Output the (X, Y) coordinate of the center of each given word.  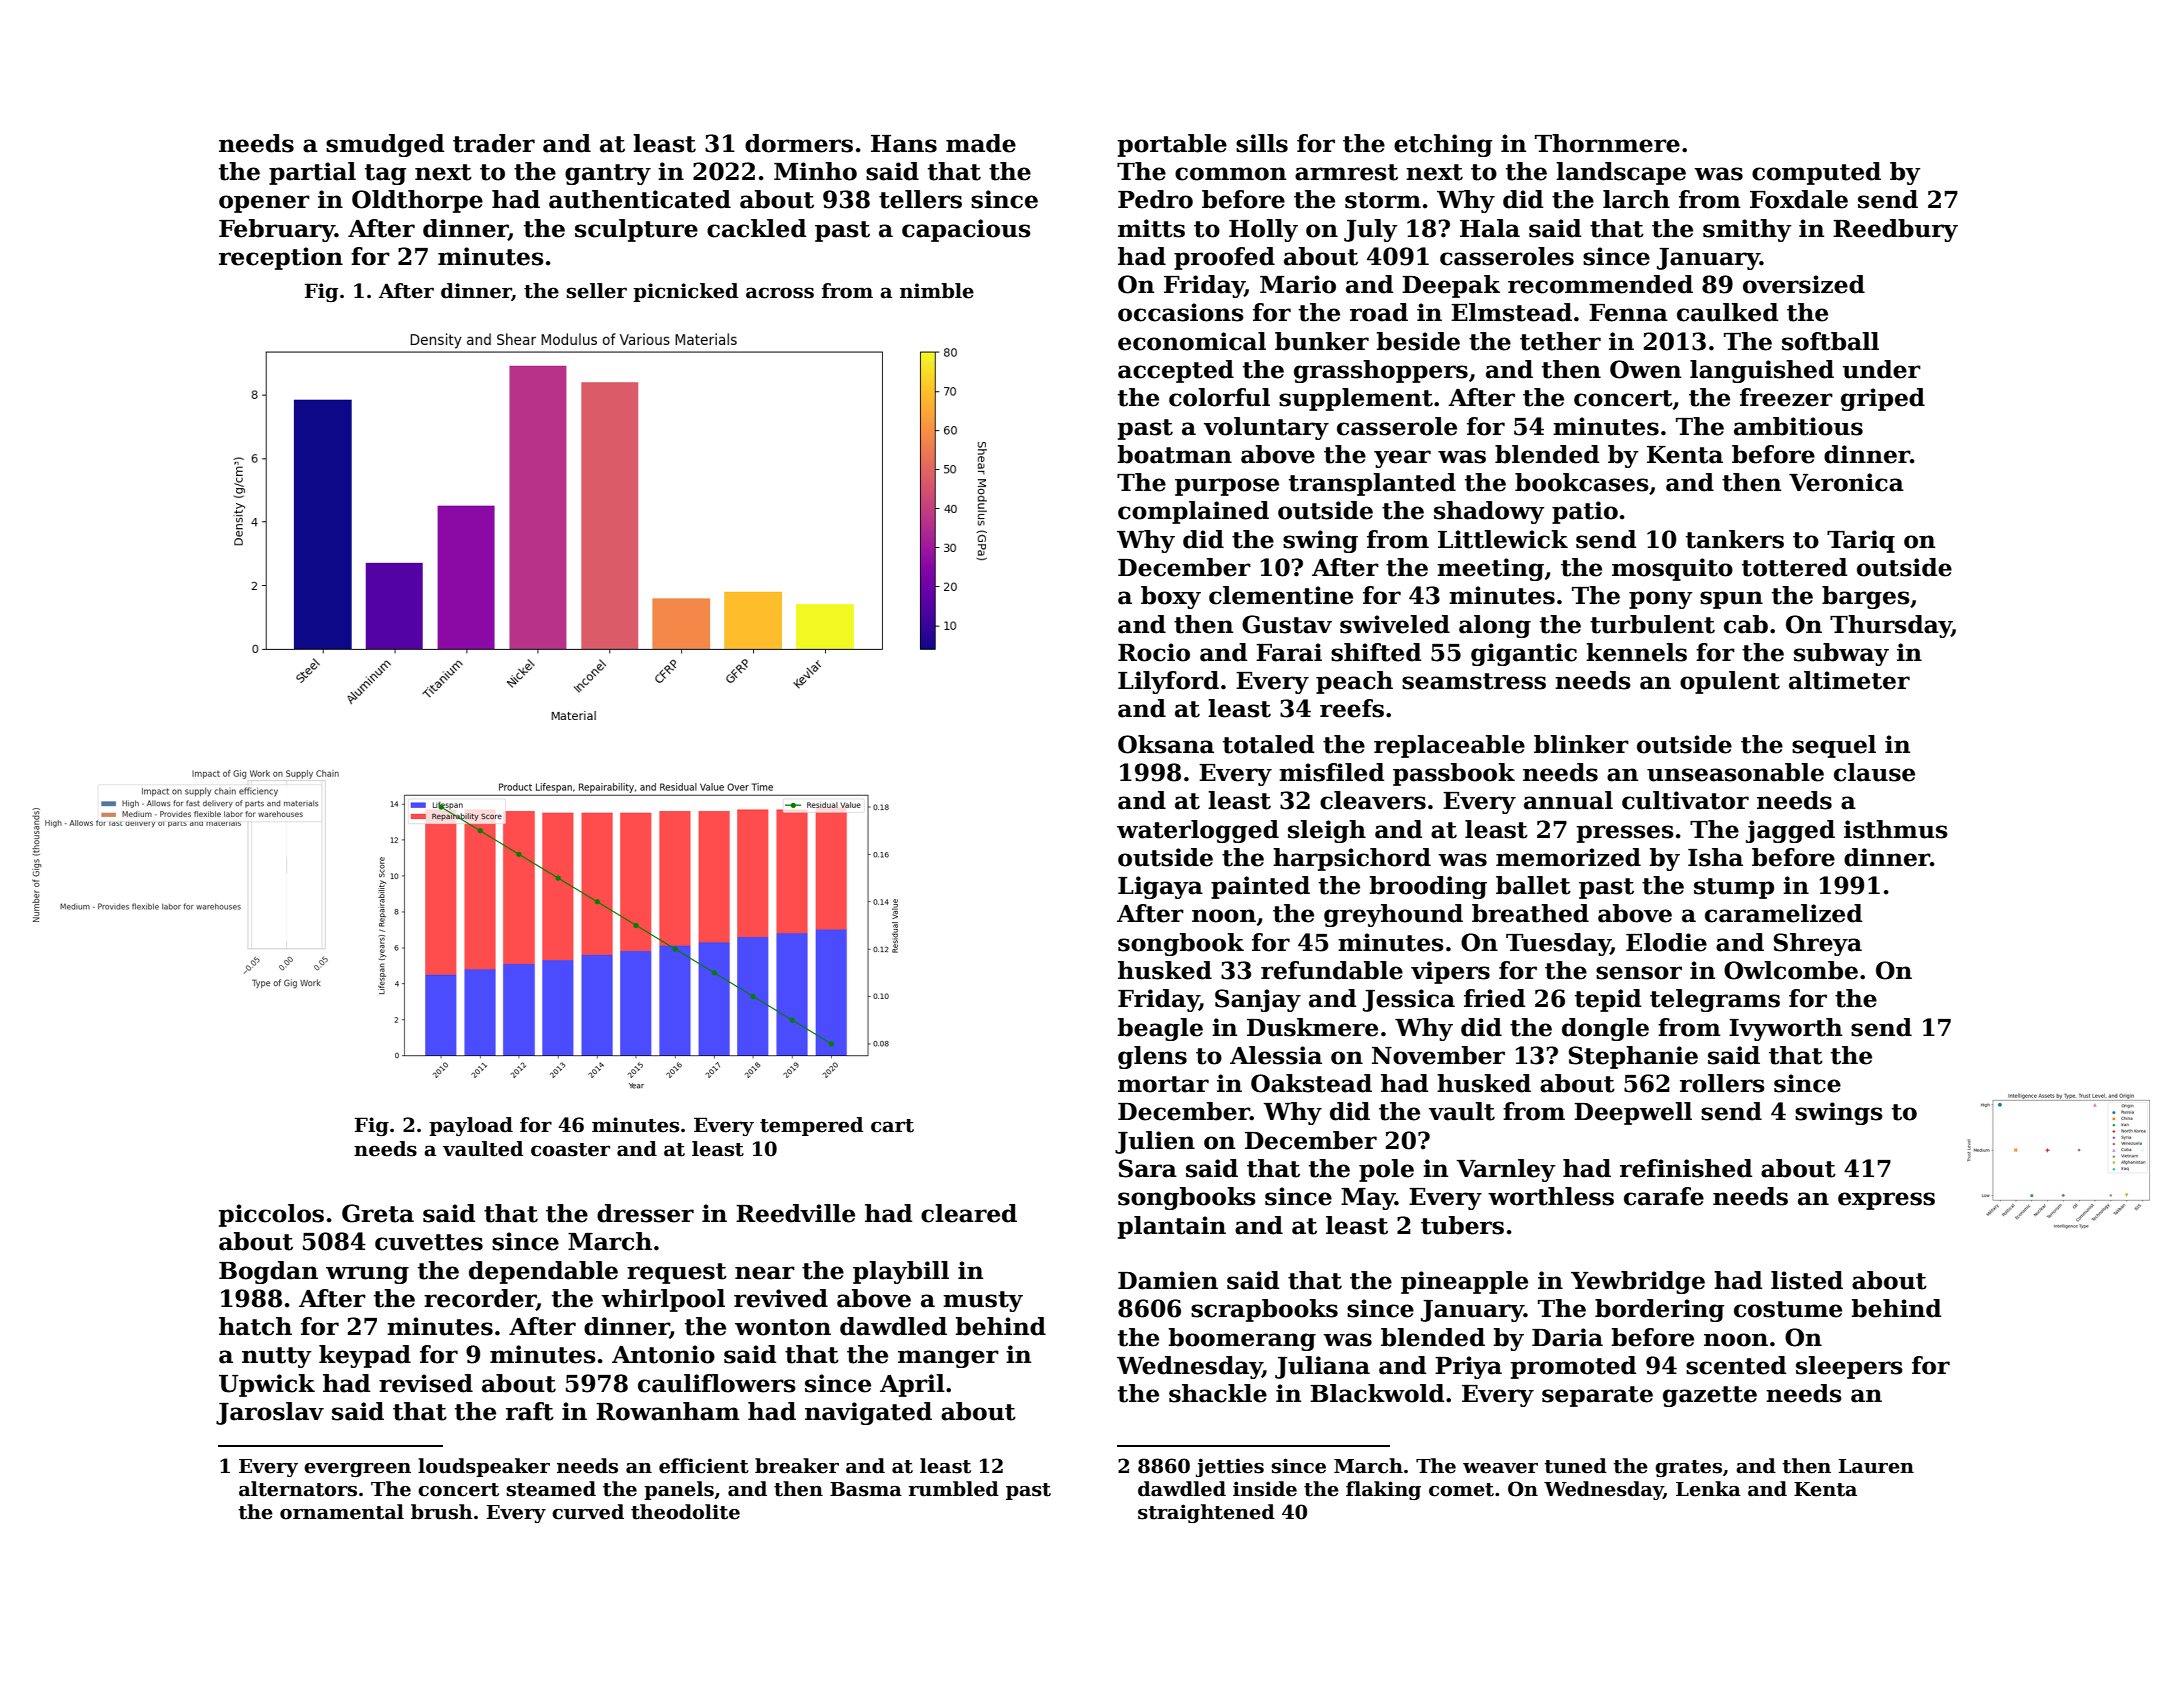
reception (281, 258)
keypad (365, 1356)
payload (471, 1126)
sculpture (636, 230)
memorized (1568, 857)
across (780, 293)
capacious (966, 230)
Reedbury (1895, 230)
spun (1731, 600)
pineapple (1464, 1282)
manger (948, 1359)
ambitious (1798, 426)
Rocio (1154, 652)
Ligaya (1160, 887)
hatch (255, 1326)
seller (597, 291)
